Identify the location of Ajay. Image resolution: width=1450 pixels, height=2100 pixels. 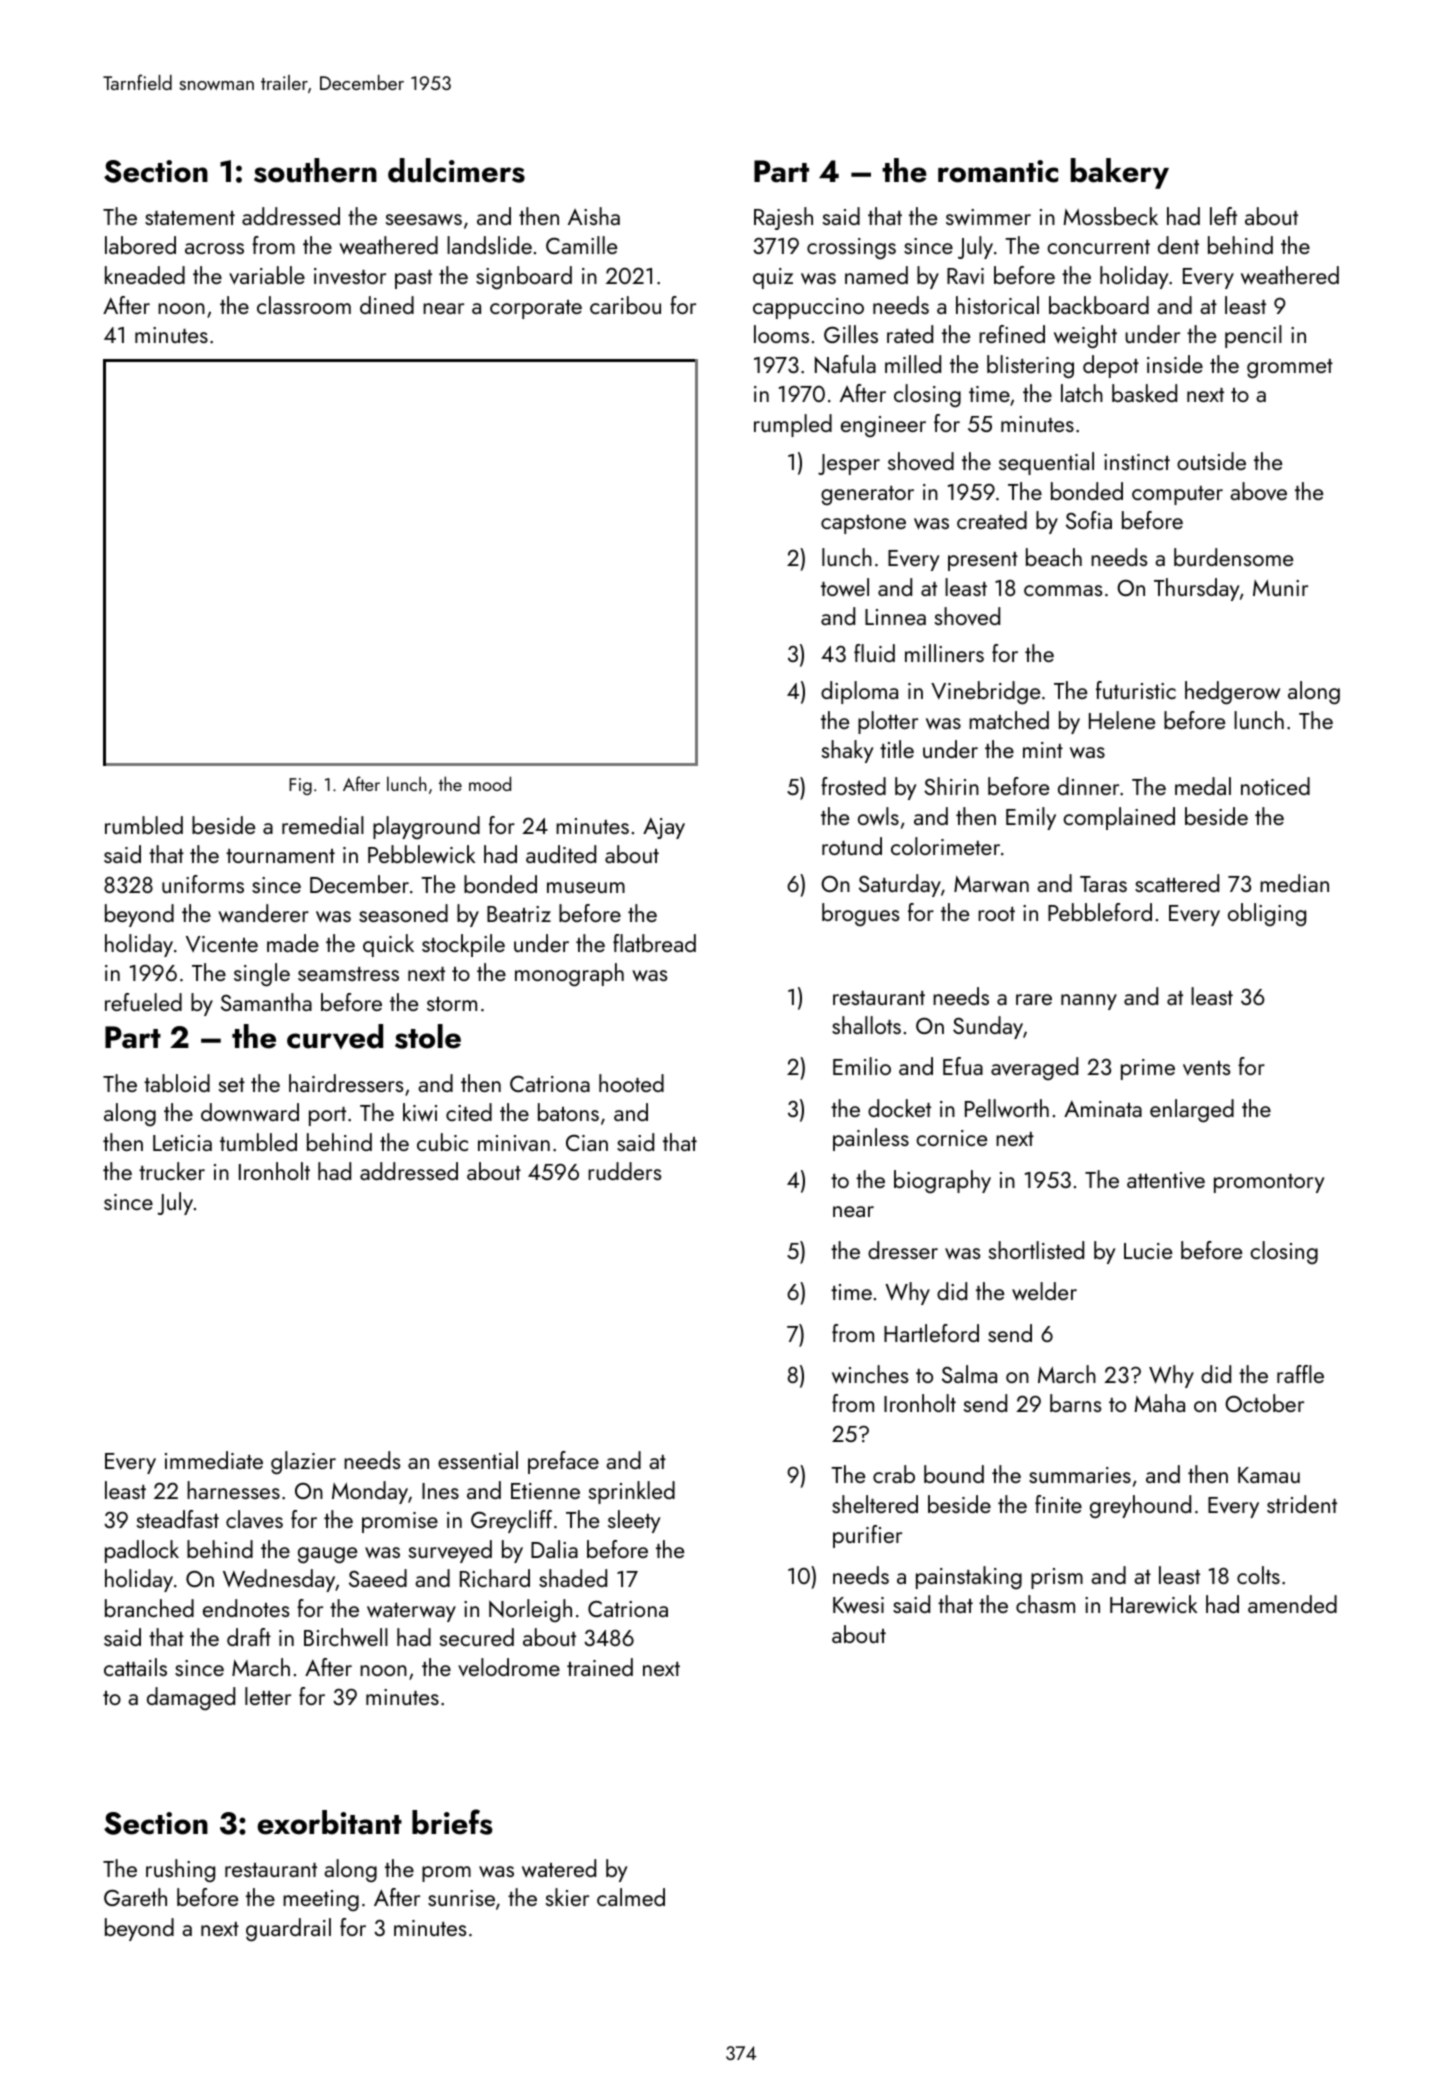
(664, 828).
